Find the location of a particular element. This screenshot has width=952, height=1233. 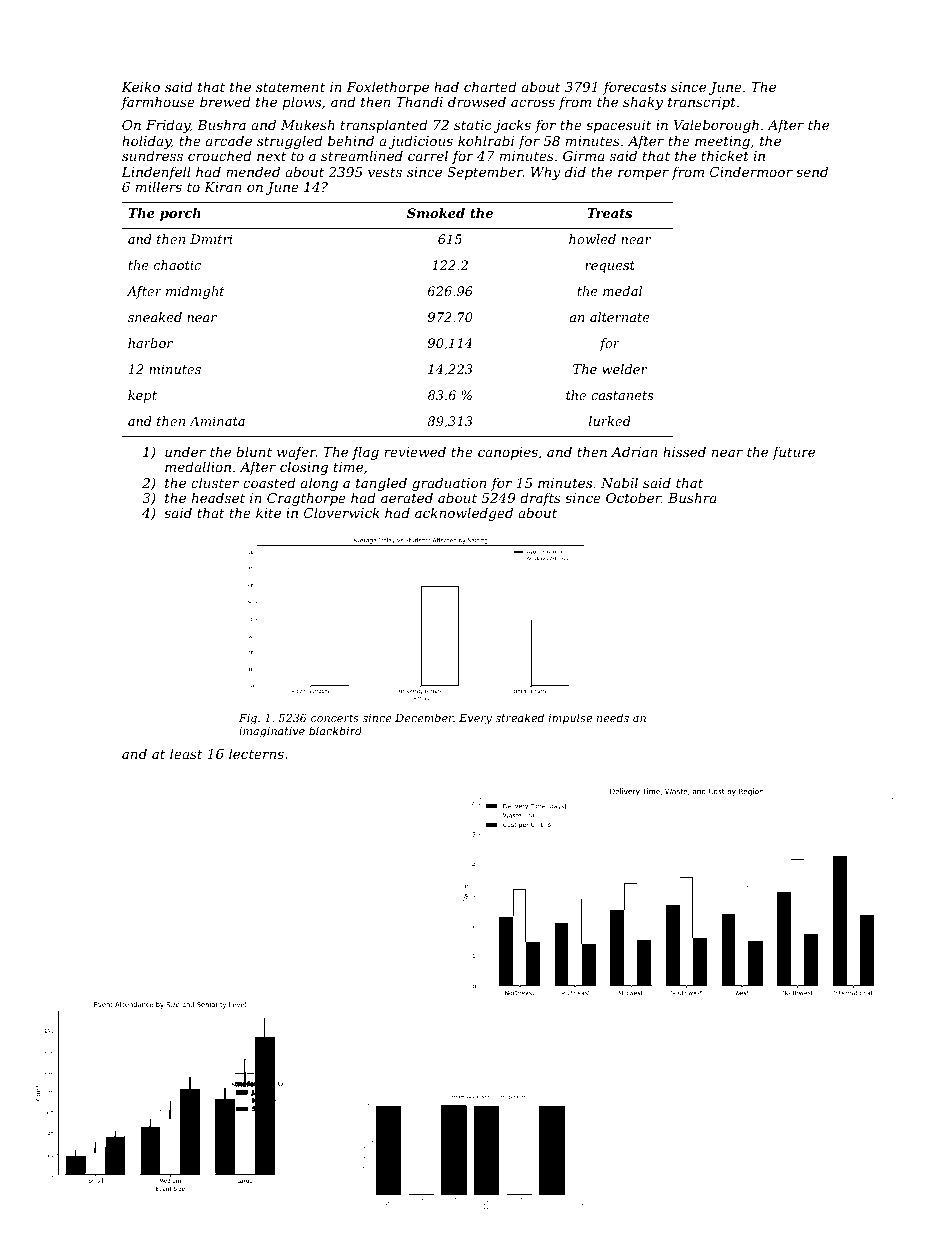

millers is located at coordinates (159, 186).
